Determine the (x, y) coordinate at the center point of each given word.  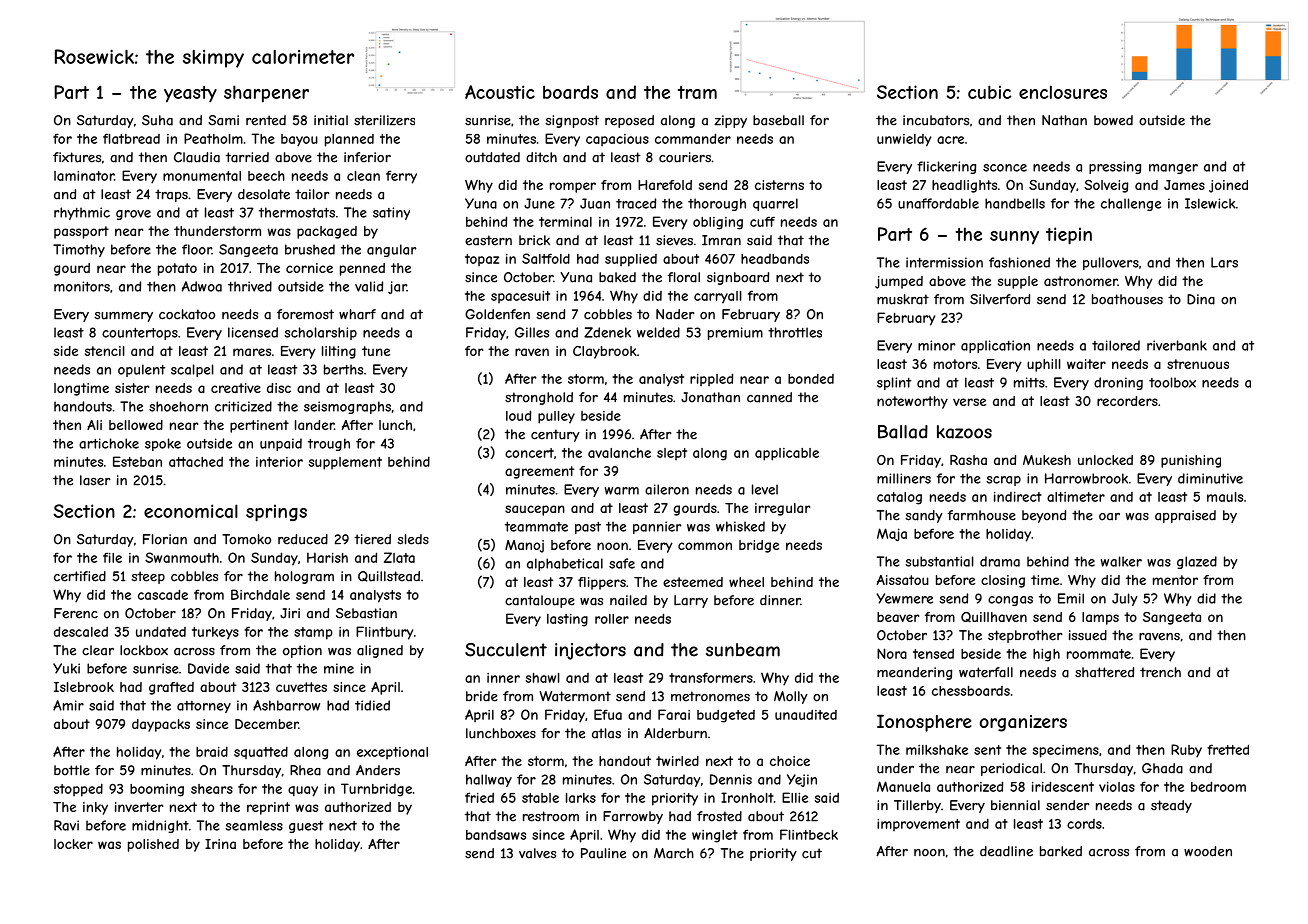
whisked (740, 526)
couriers (685, 157)
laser (95, 480)
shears (212, 789)
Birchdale (260, 594)
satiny (391, 213)
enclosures (1063, 92)
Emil (1071, 598)
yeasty (190, 94)
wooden (1208, 851)
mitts (1029, 382)
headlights (964, 186)
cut (812, 853)
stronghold (539, 398)
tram (697, 92)
